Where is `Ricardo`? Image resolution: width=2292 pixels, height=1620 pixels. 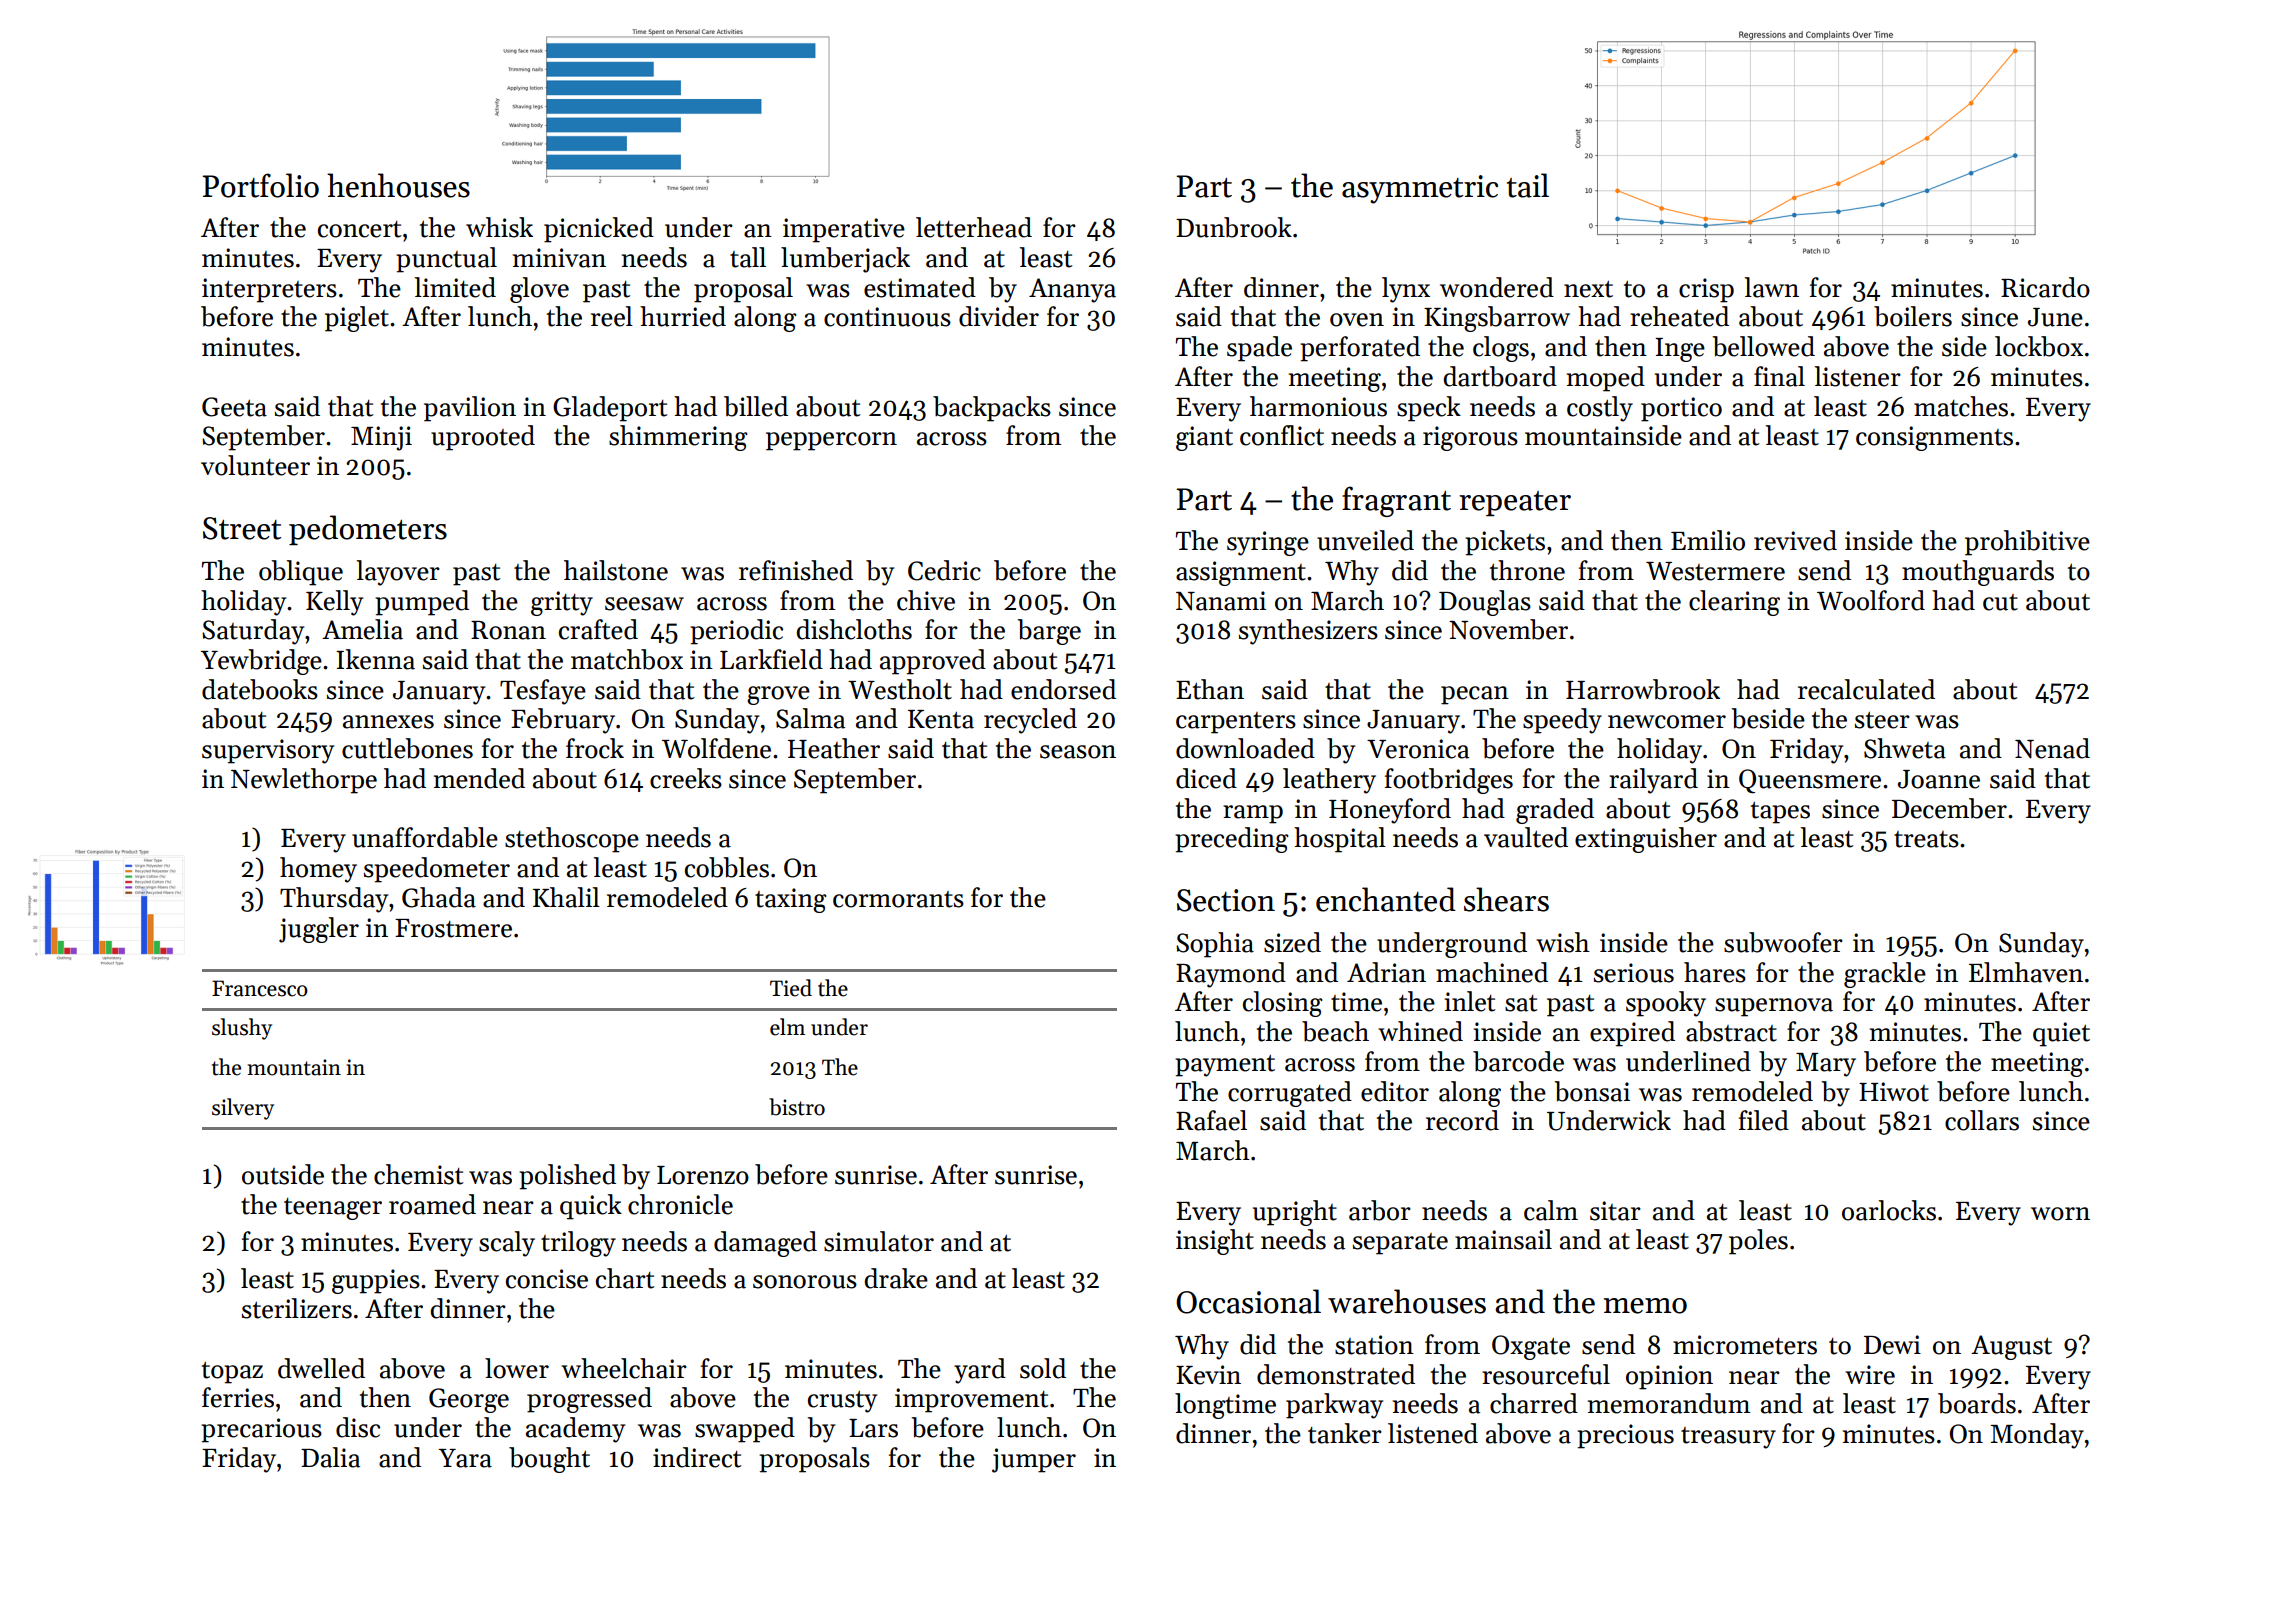 Ricardo is located at coordinates (2045, 287).
